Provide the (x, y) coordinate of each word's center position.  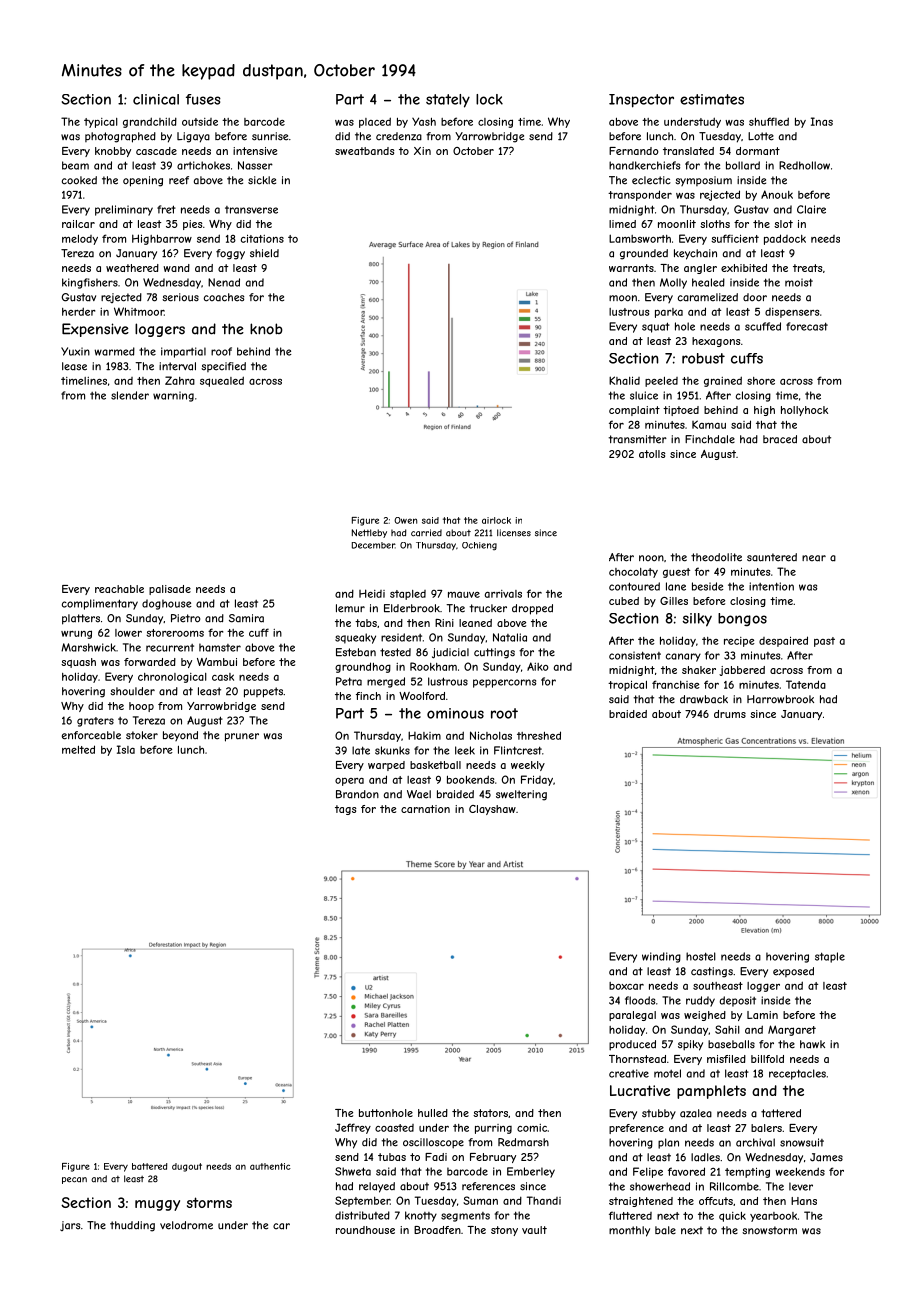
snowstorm (769, 1230)
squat (656, 327)
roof (221, 351)
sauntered (772, 557)
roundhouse (365, 1230)
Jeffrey (353, 1128)
